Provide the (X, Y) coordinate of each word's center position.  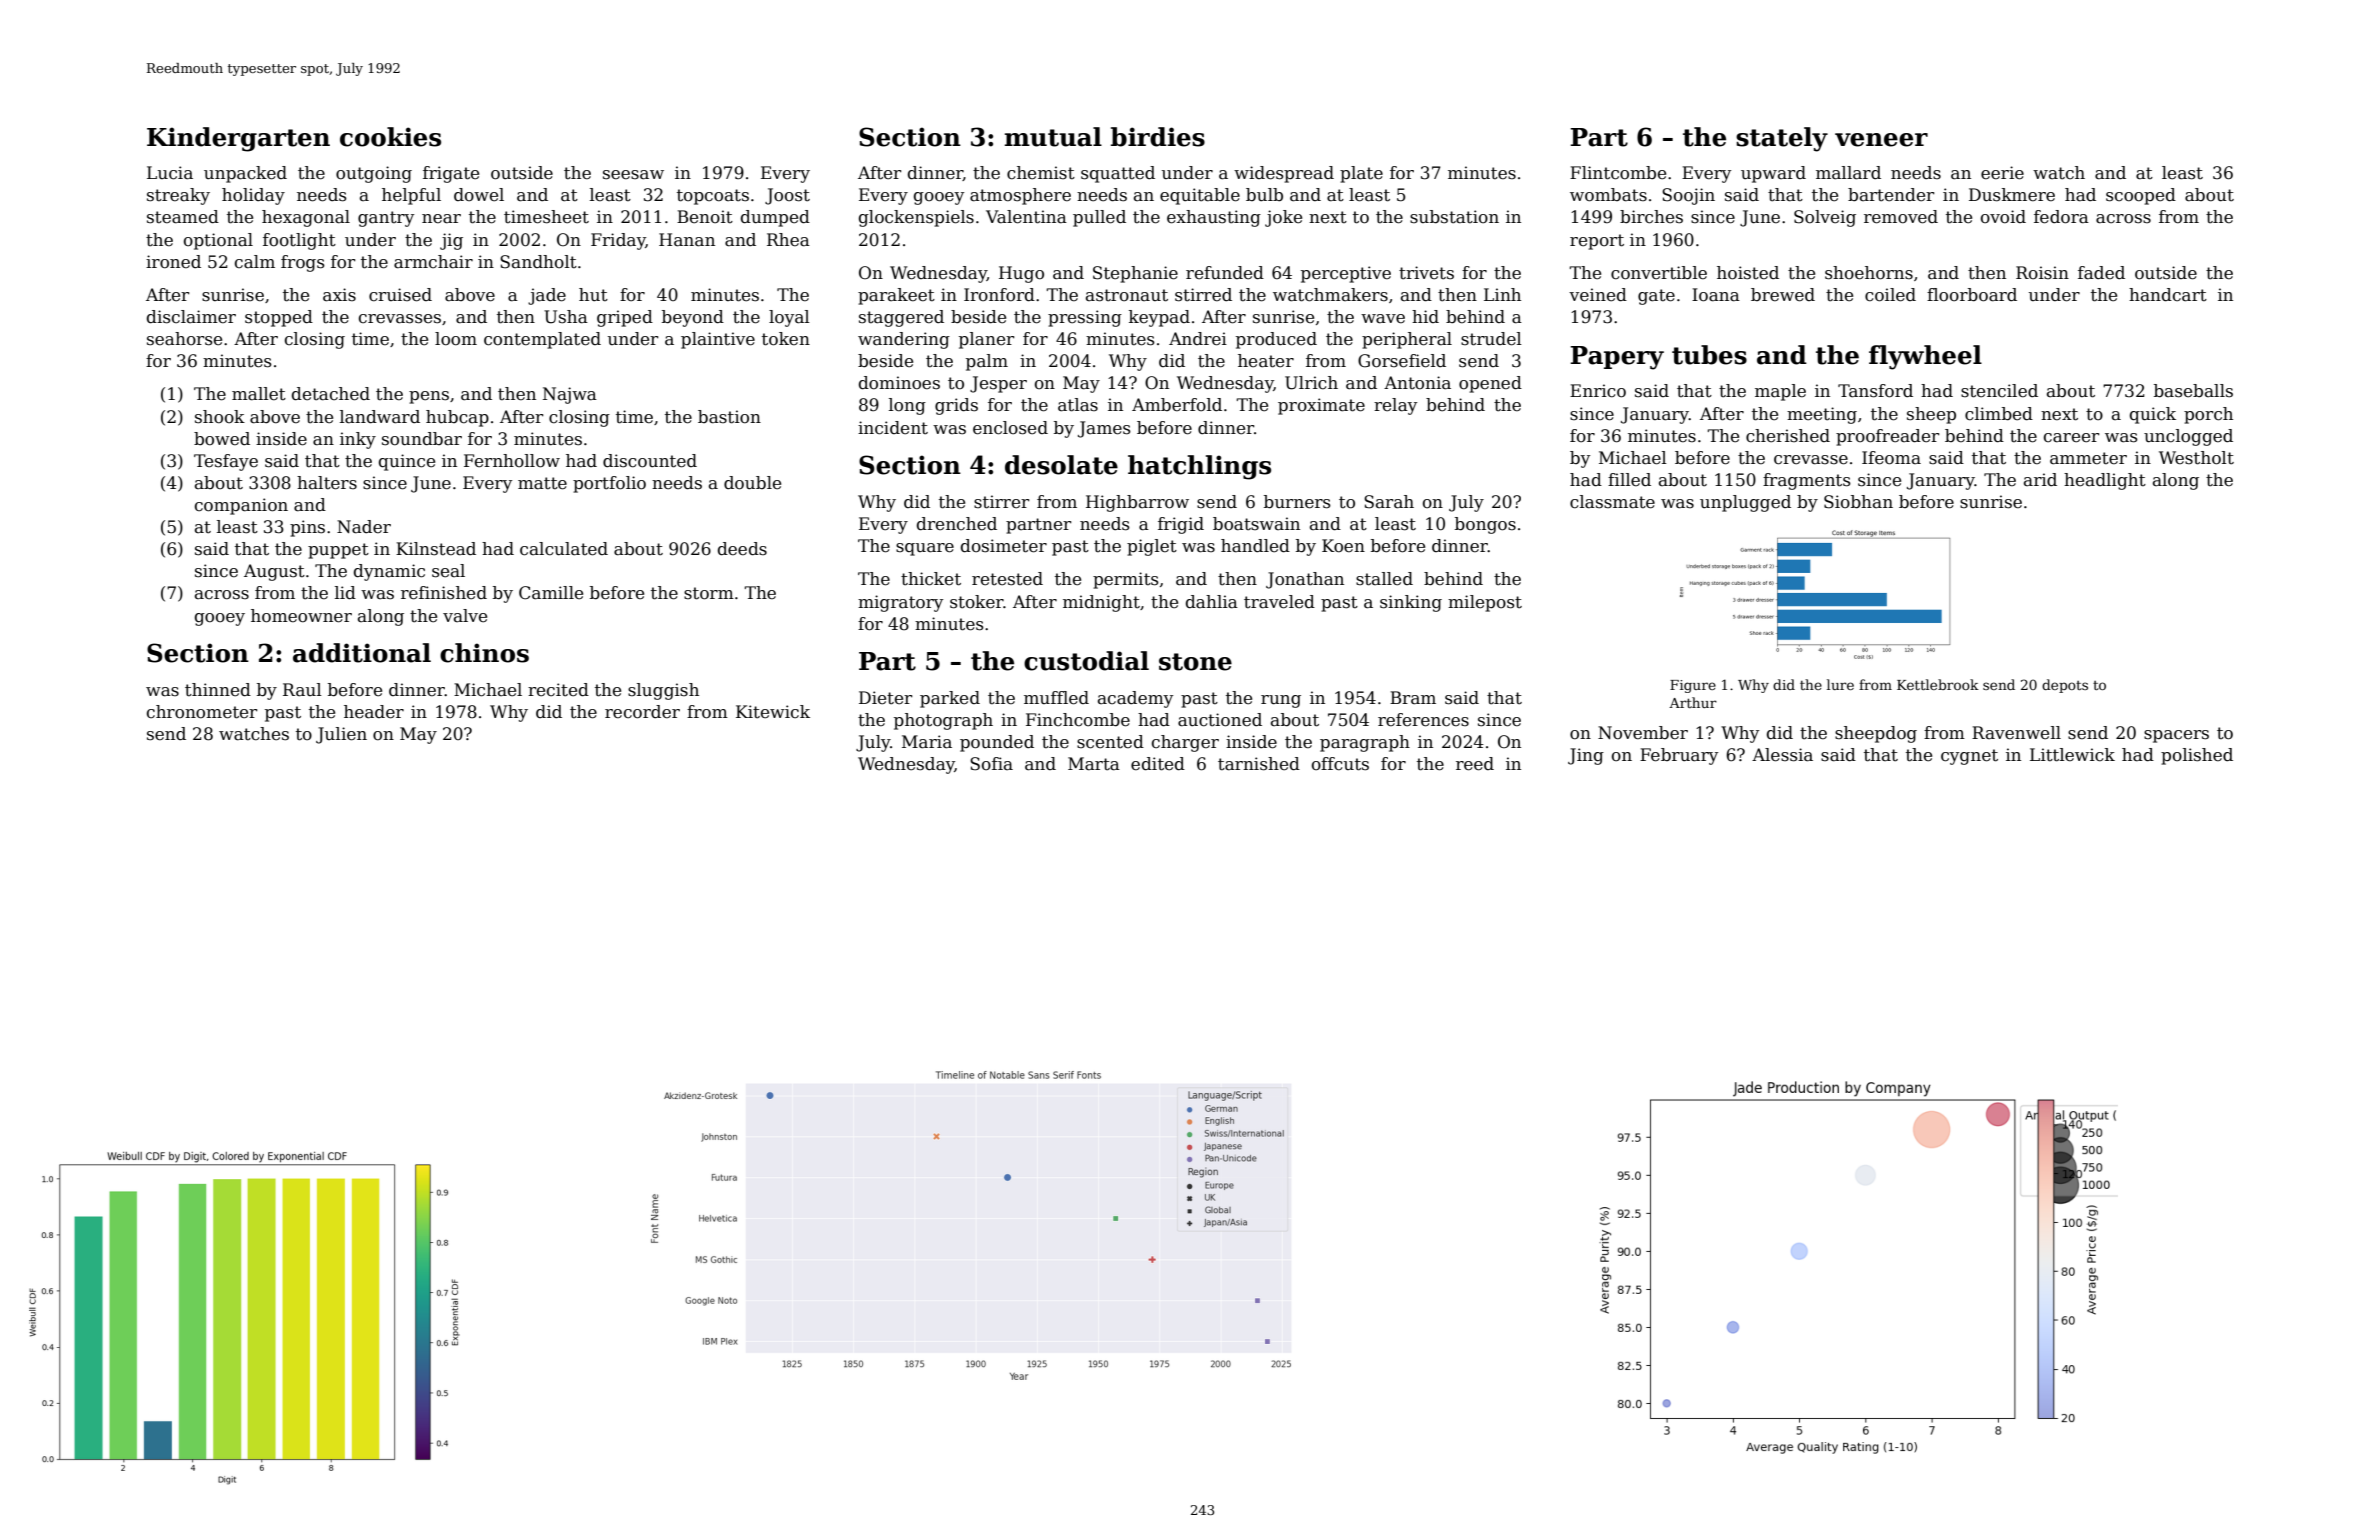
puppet (338, 551)
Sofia (991, 764)
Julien (341, 735)
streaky (178, 196)
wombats (1608, 195)
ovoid (2003, 217)
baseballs (2193, 391)
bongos (1485, 525)
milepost (1485, 603)
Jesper (998, 384)
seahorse (184, 339)
